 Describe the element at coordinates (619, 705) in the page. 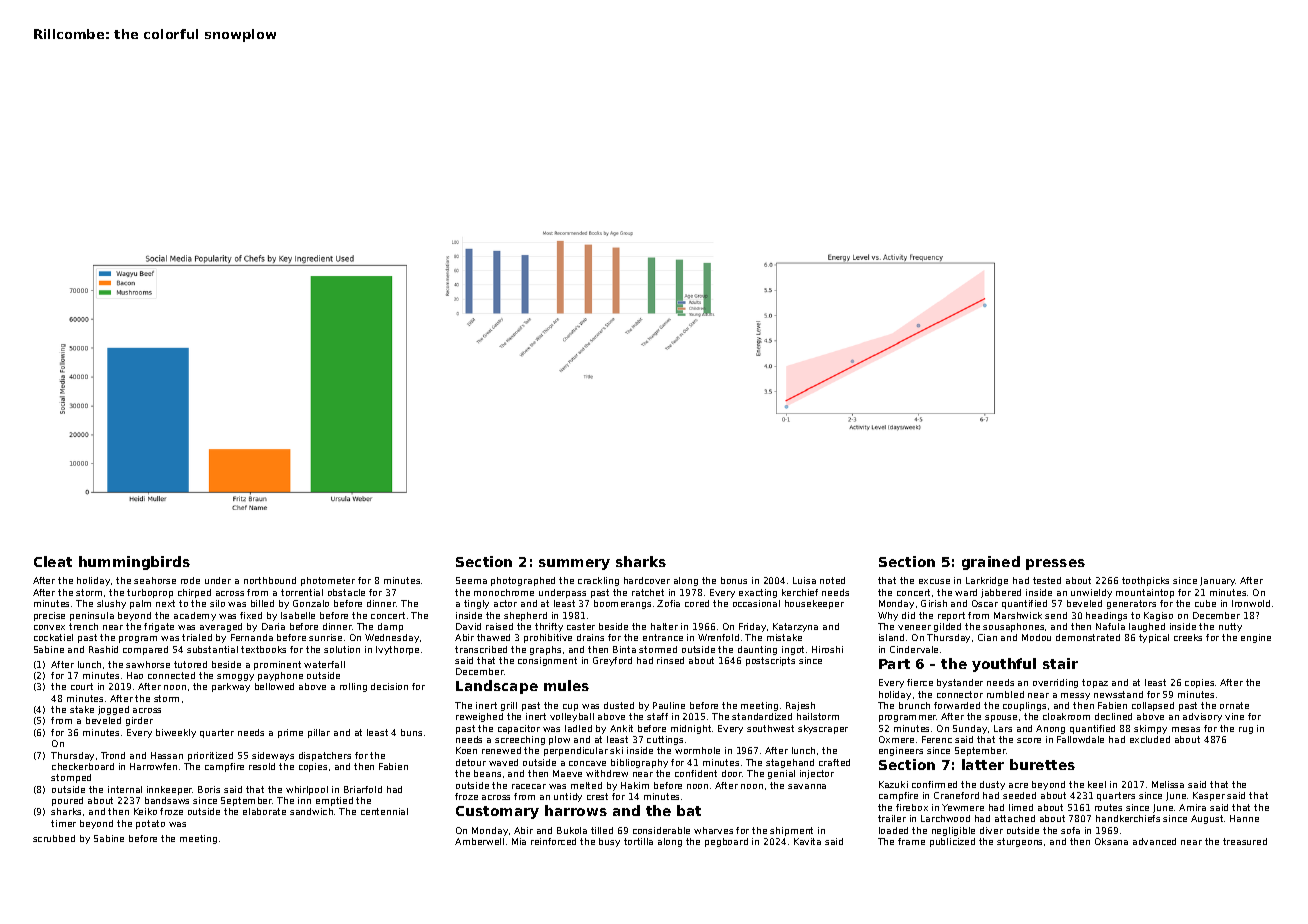

I see `dusted` at that location.
